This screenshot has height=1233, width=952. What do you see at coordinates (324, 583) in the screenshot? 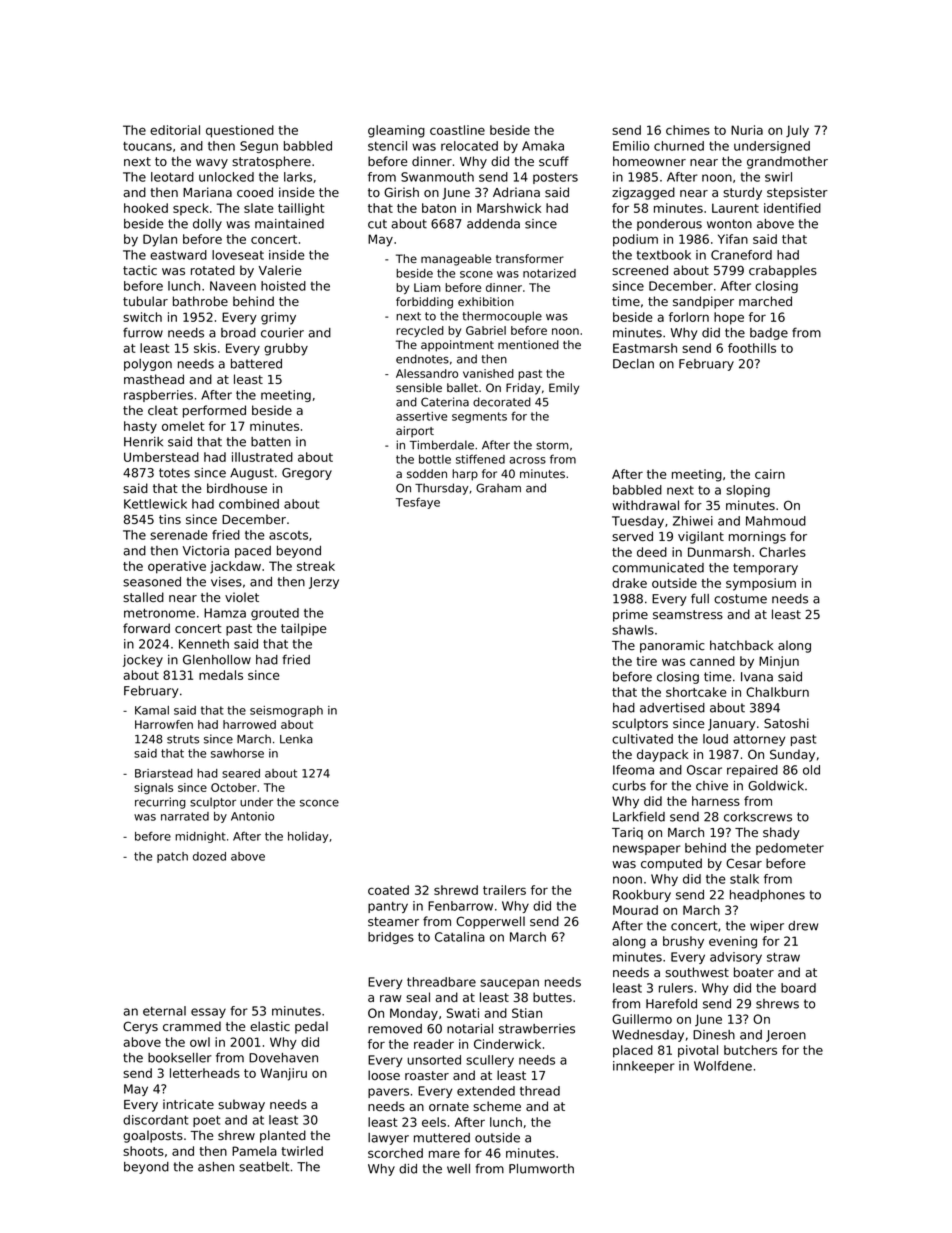
I see `Jerzy` at bounding box center [324, 583].
